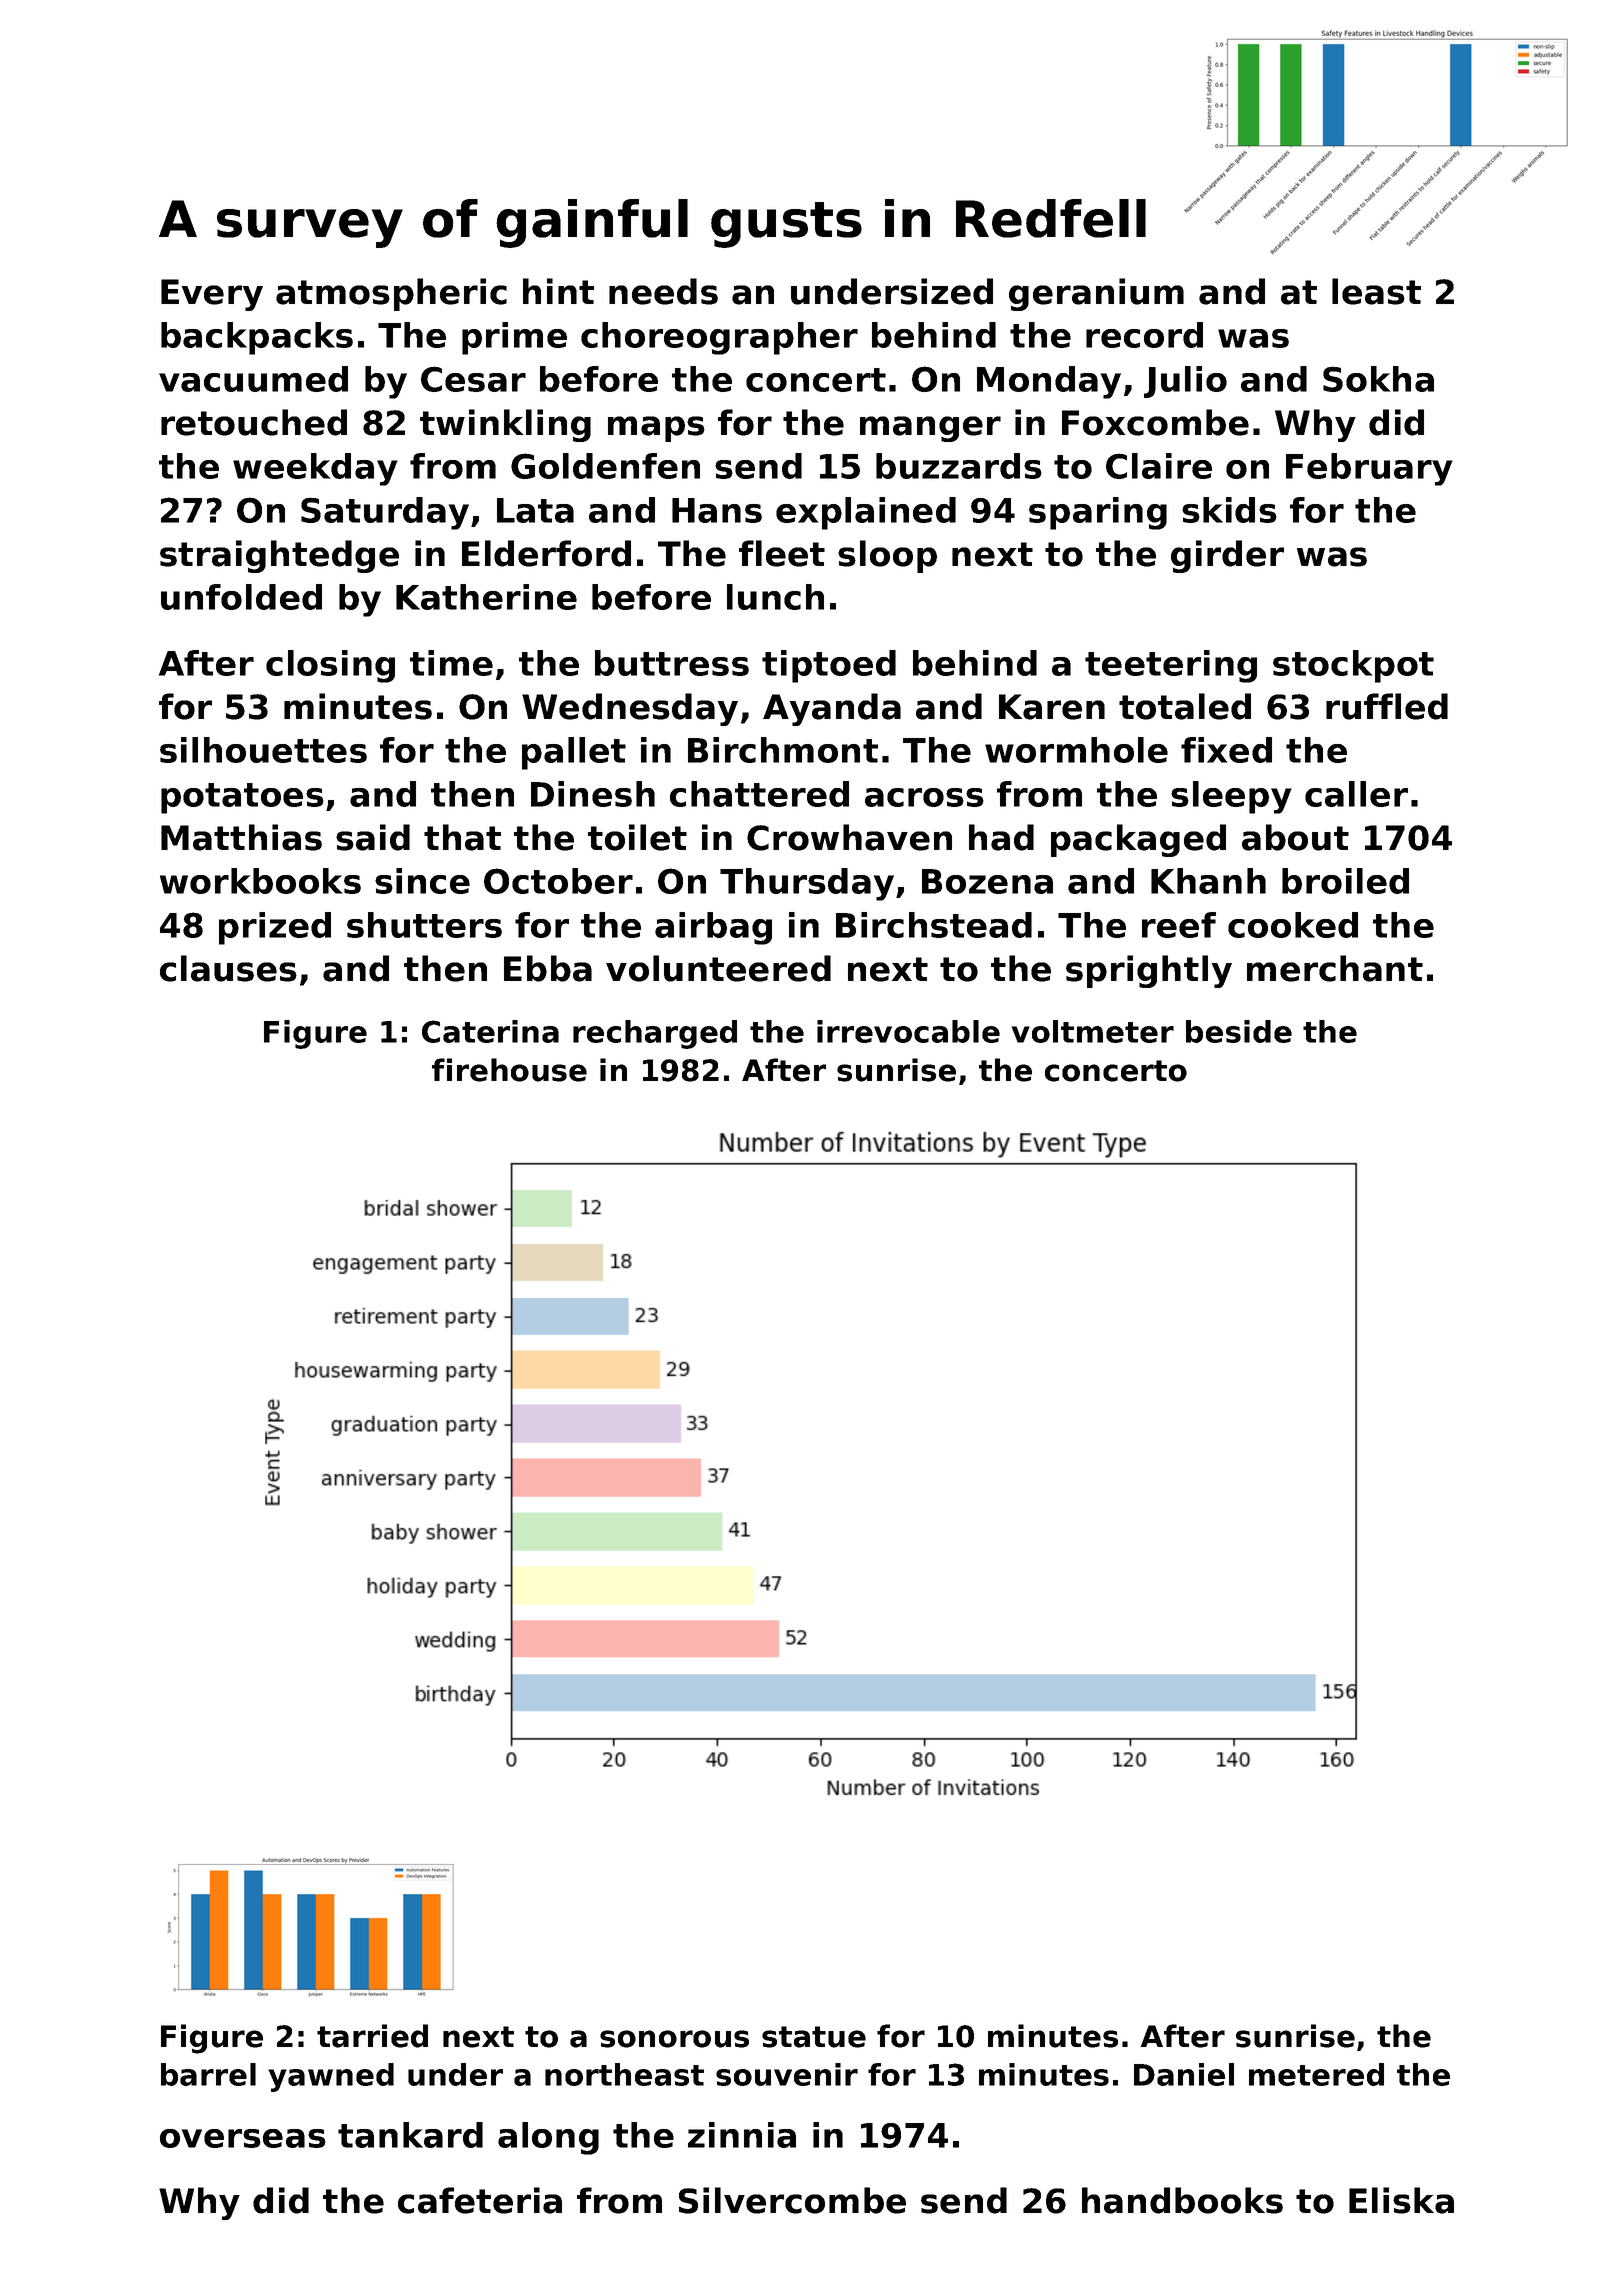 The image size is (1620, 2292). I want to click on firehouse, so click(509, 1070).
